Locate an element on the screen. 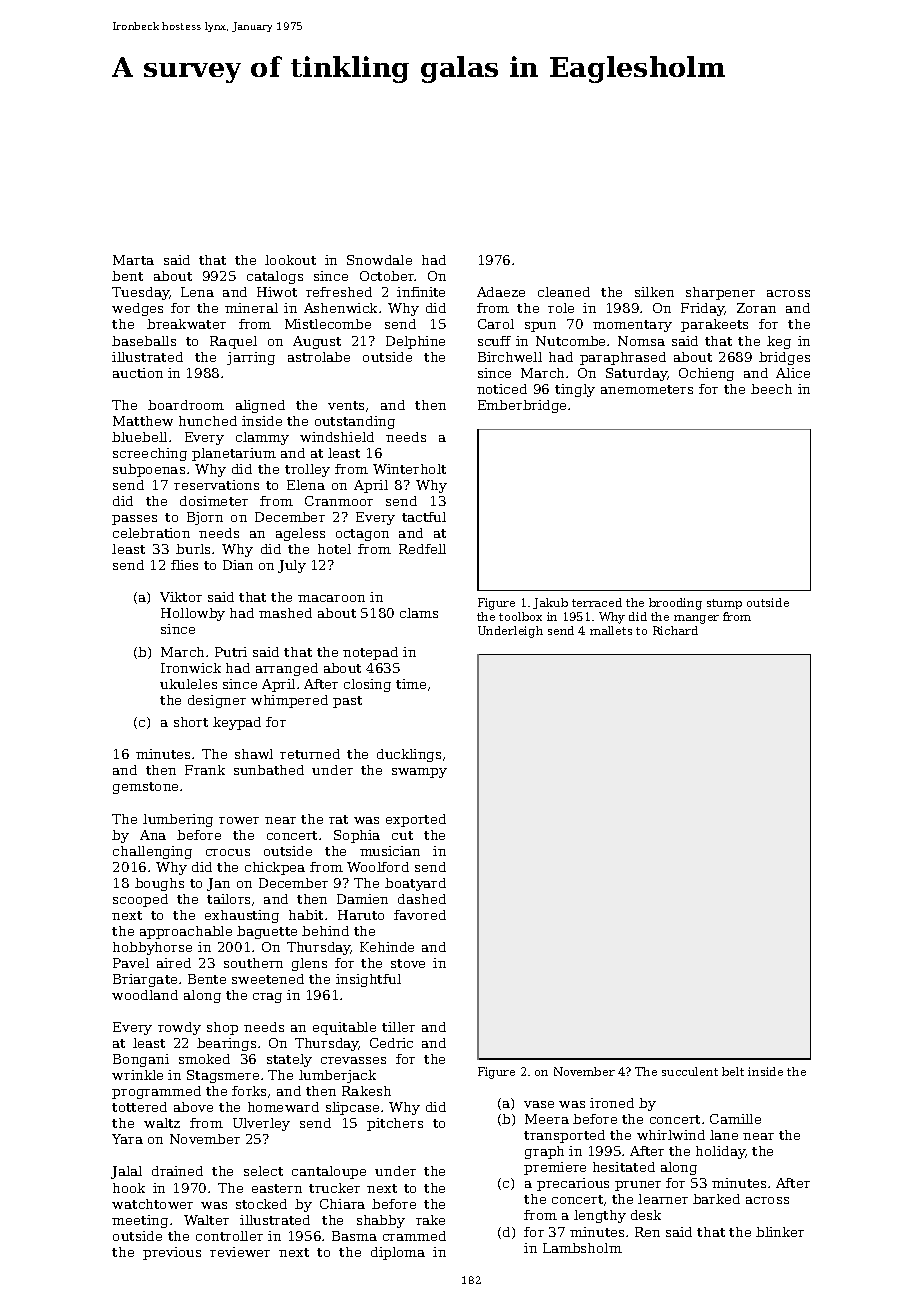 This screenshot has height=1308, width=924. mallets is located at coordinates (611, 630).
